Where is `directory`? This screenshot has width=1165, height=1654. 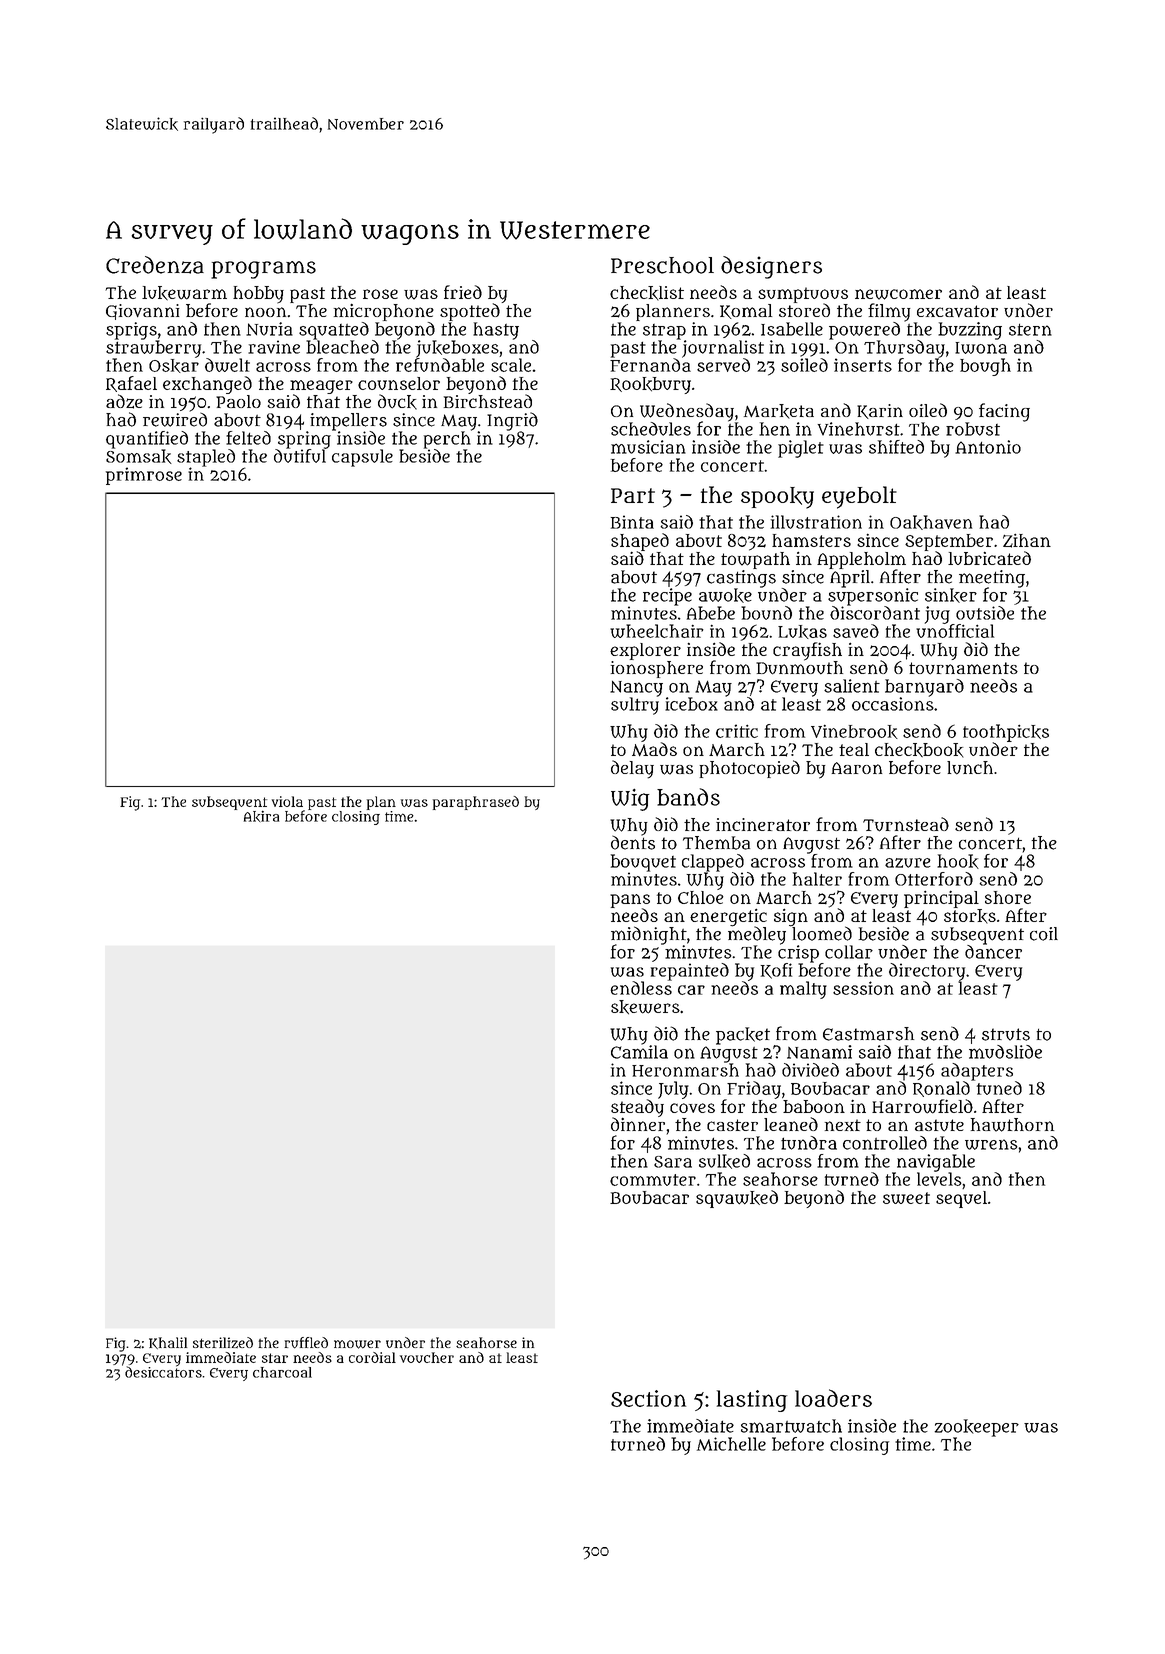 directory is located at coordinates (927, 972).
